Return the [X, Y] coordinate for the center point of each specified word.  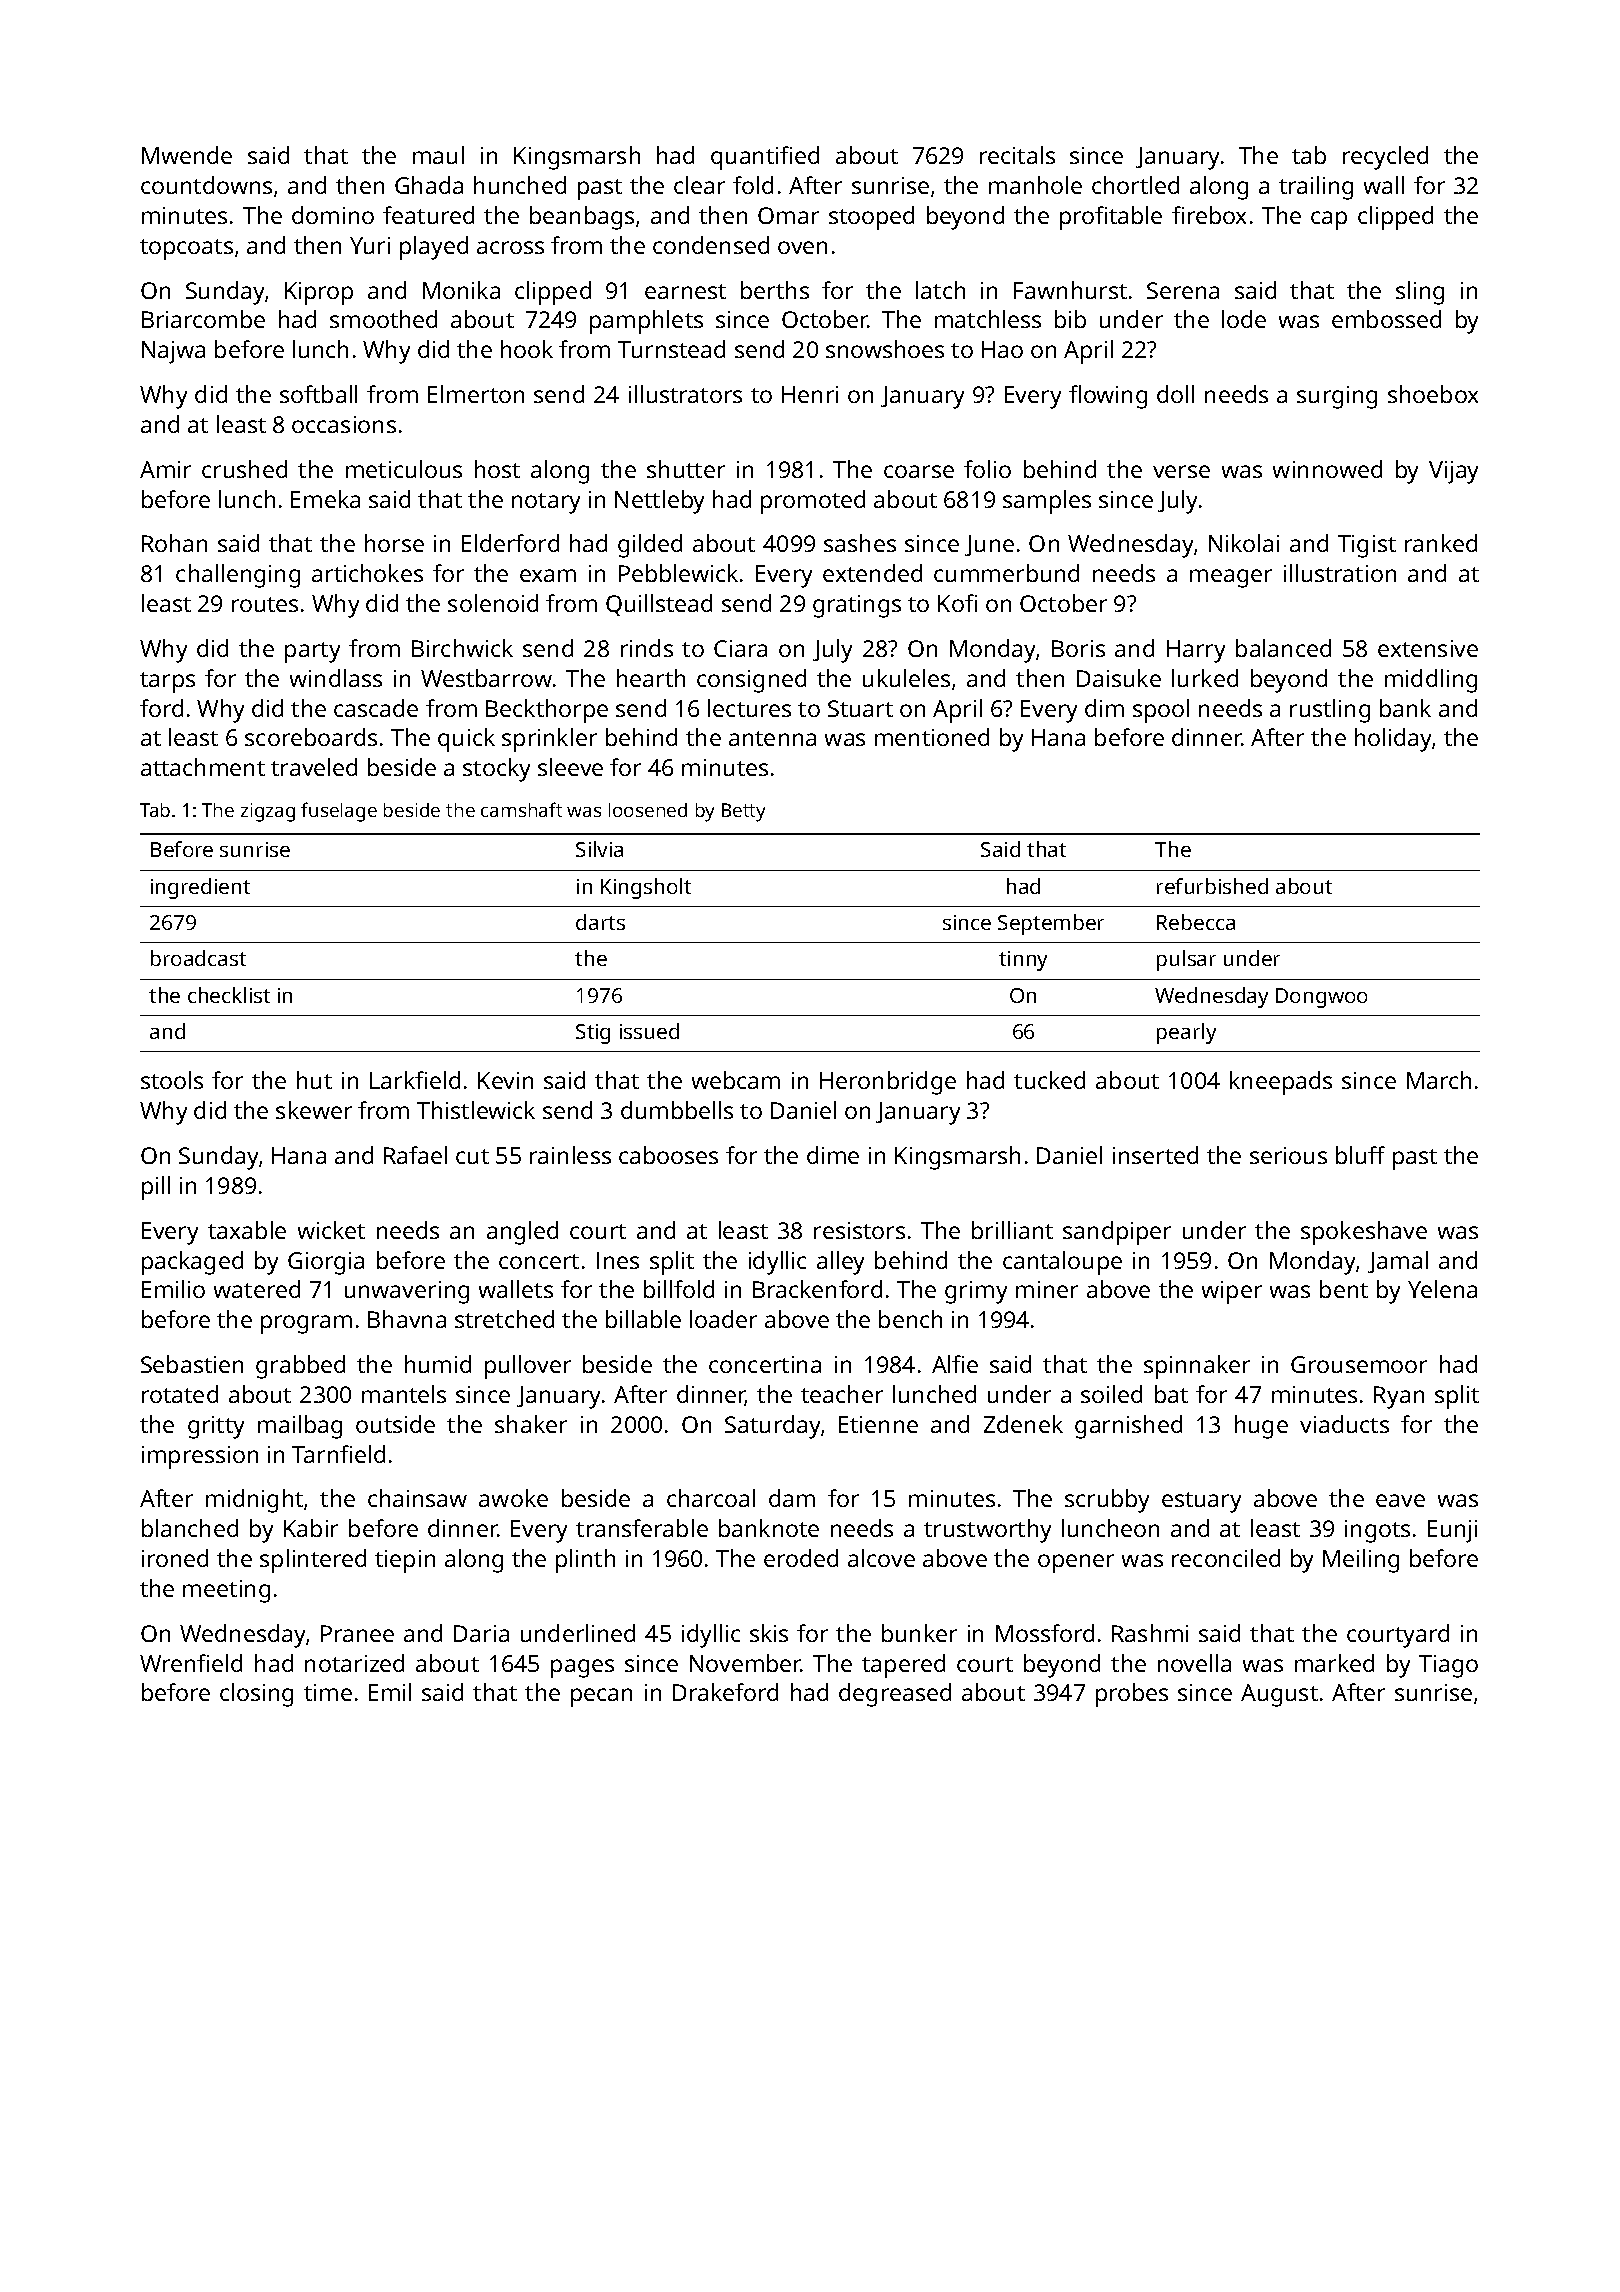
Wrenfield [191, 1663]
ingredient [200, 888]
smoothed [383, 319]
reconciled [1226, 1558]
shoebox [1433, 394]
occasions [344, 424]
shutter [686, 469]
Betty [743, 812]
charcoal [711, 1498]
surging [1337, 397]
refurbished [1212, 886]
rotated [180, 1394]
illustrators [685, 394]
